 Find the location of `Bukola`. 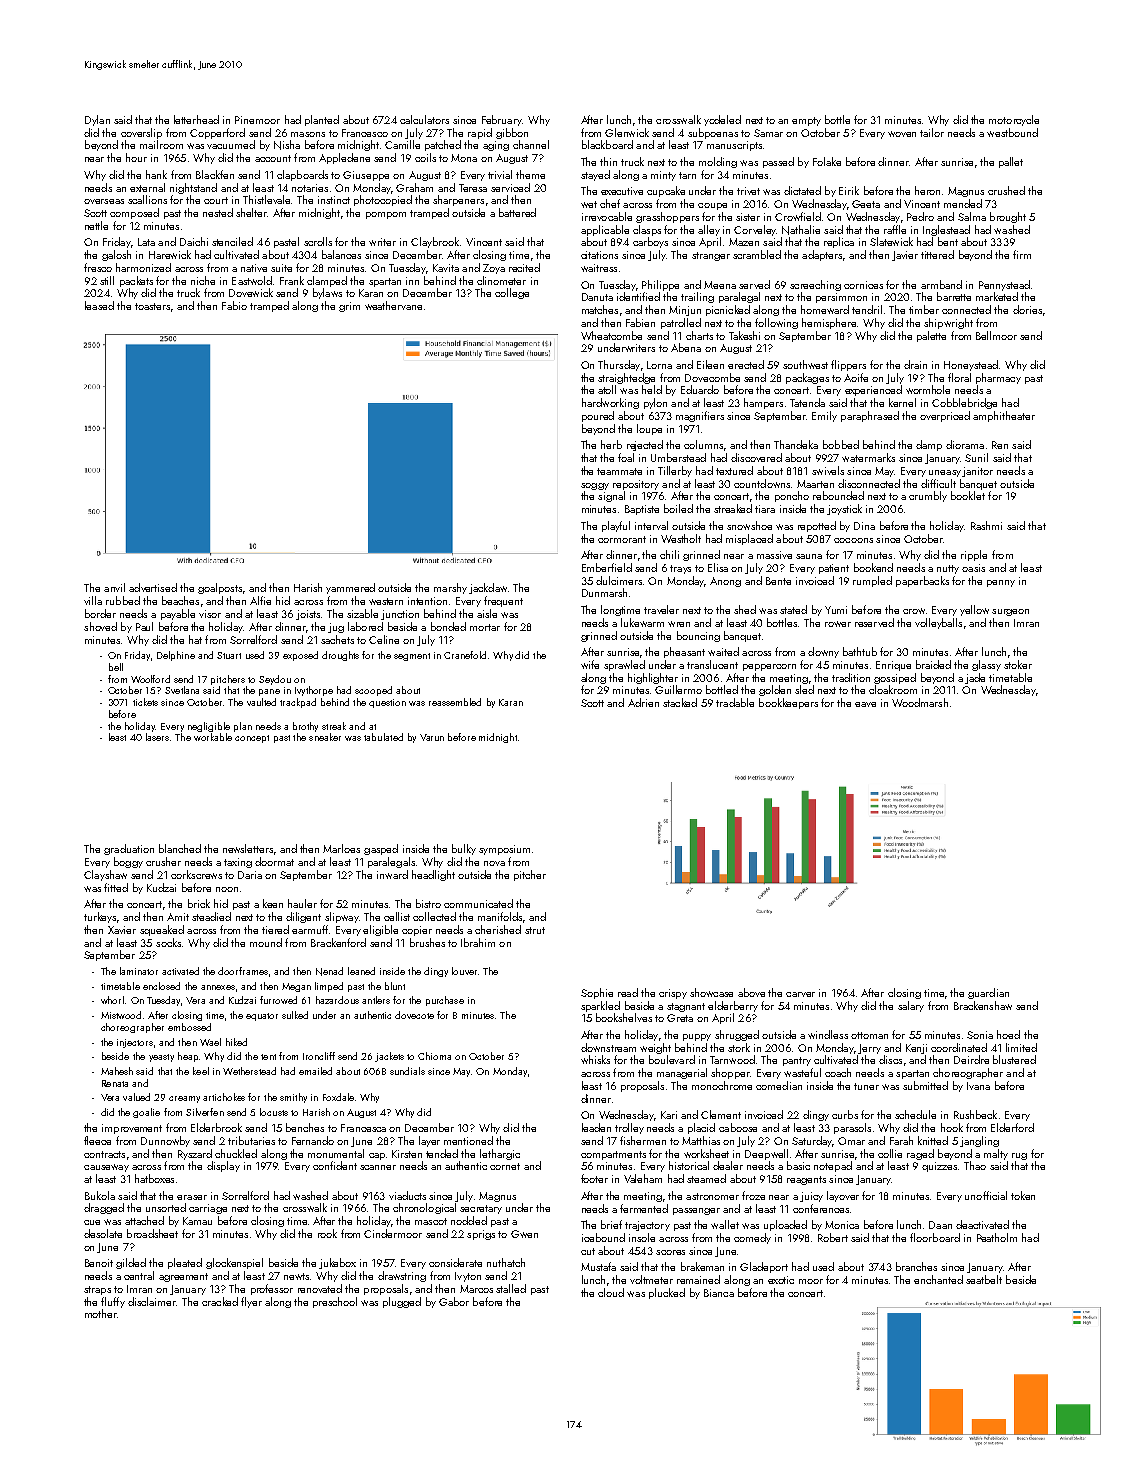

Bukola is located at coordinates (100, 1195).
